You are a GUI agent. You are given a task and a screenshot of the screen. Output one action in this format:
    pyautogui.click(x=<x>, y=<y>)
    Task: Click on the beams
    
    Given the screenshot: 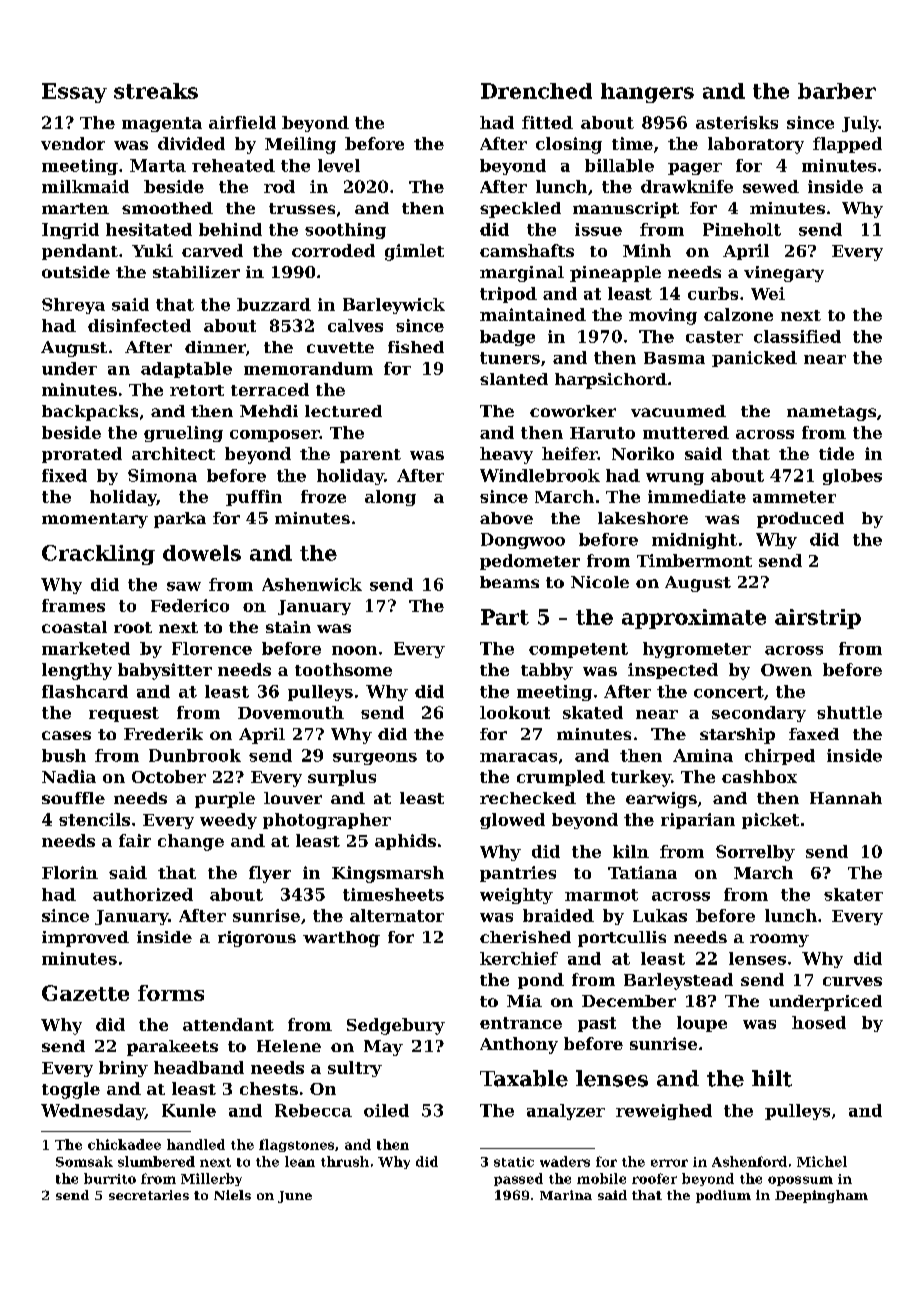 What is the action you would take?
    pyautogui.click(x=509, y=582)
